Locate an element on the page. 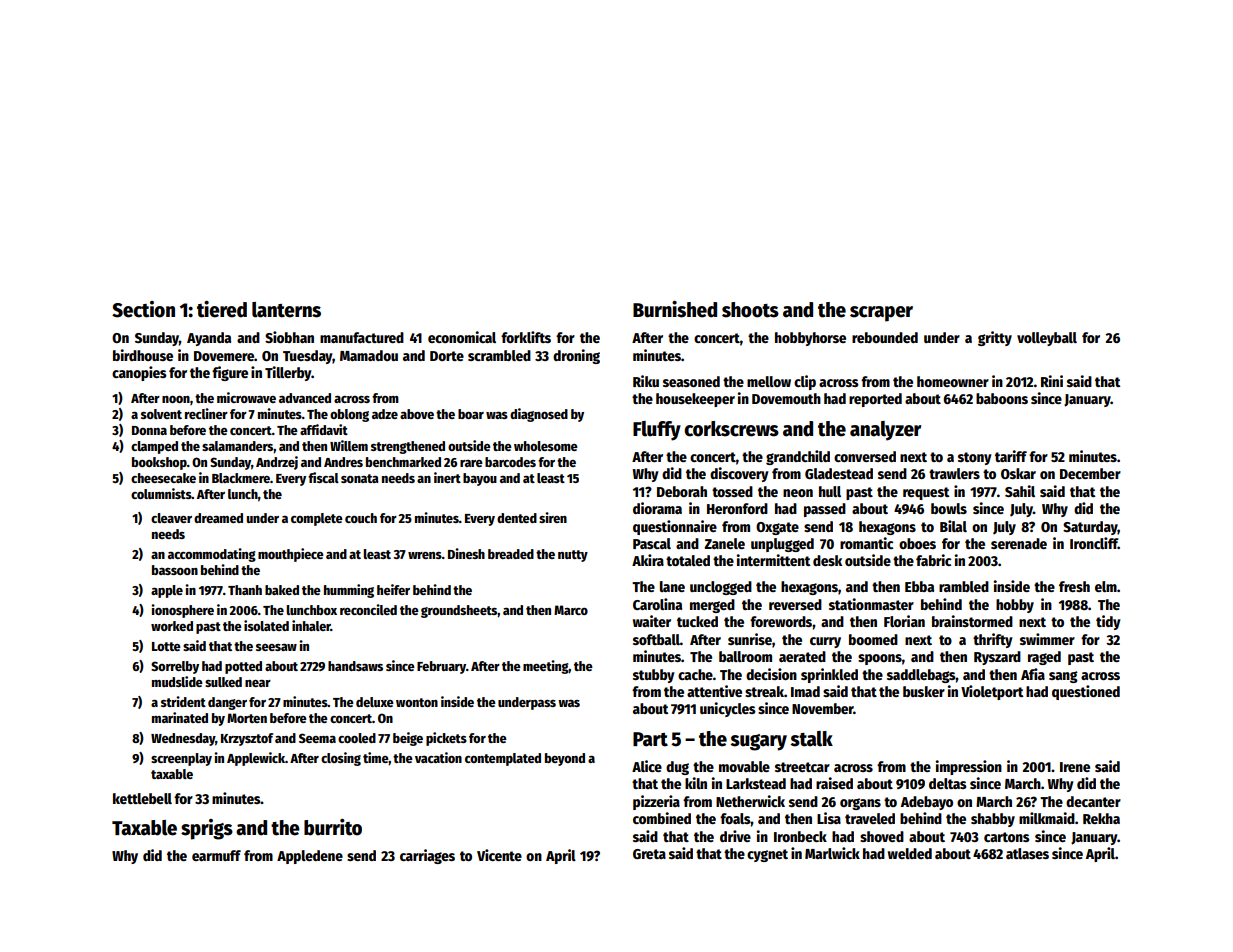  Greta is located at coordinates (649, 854).
